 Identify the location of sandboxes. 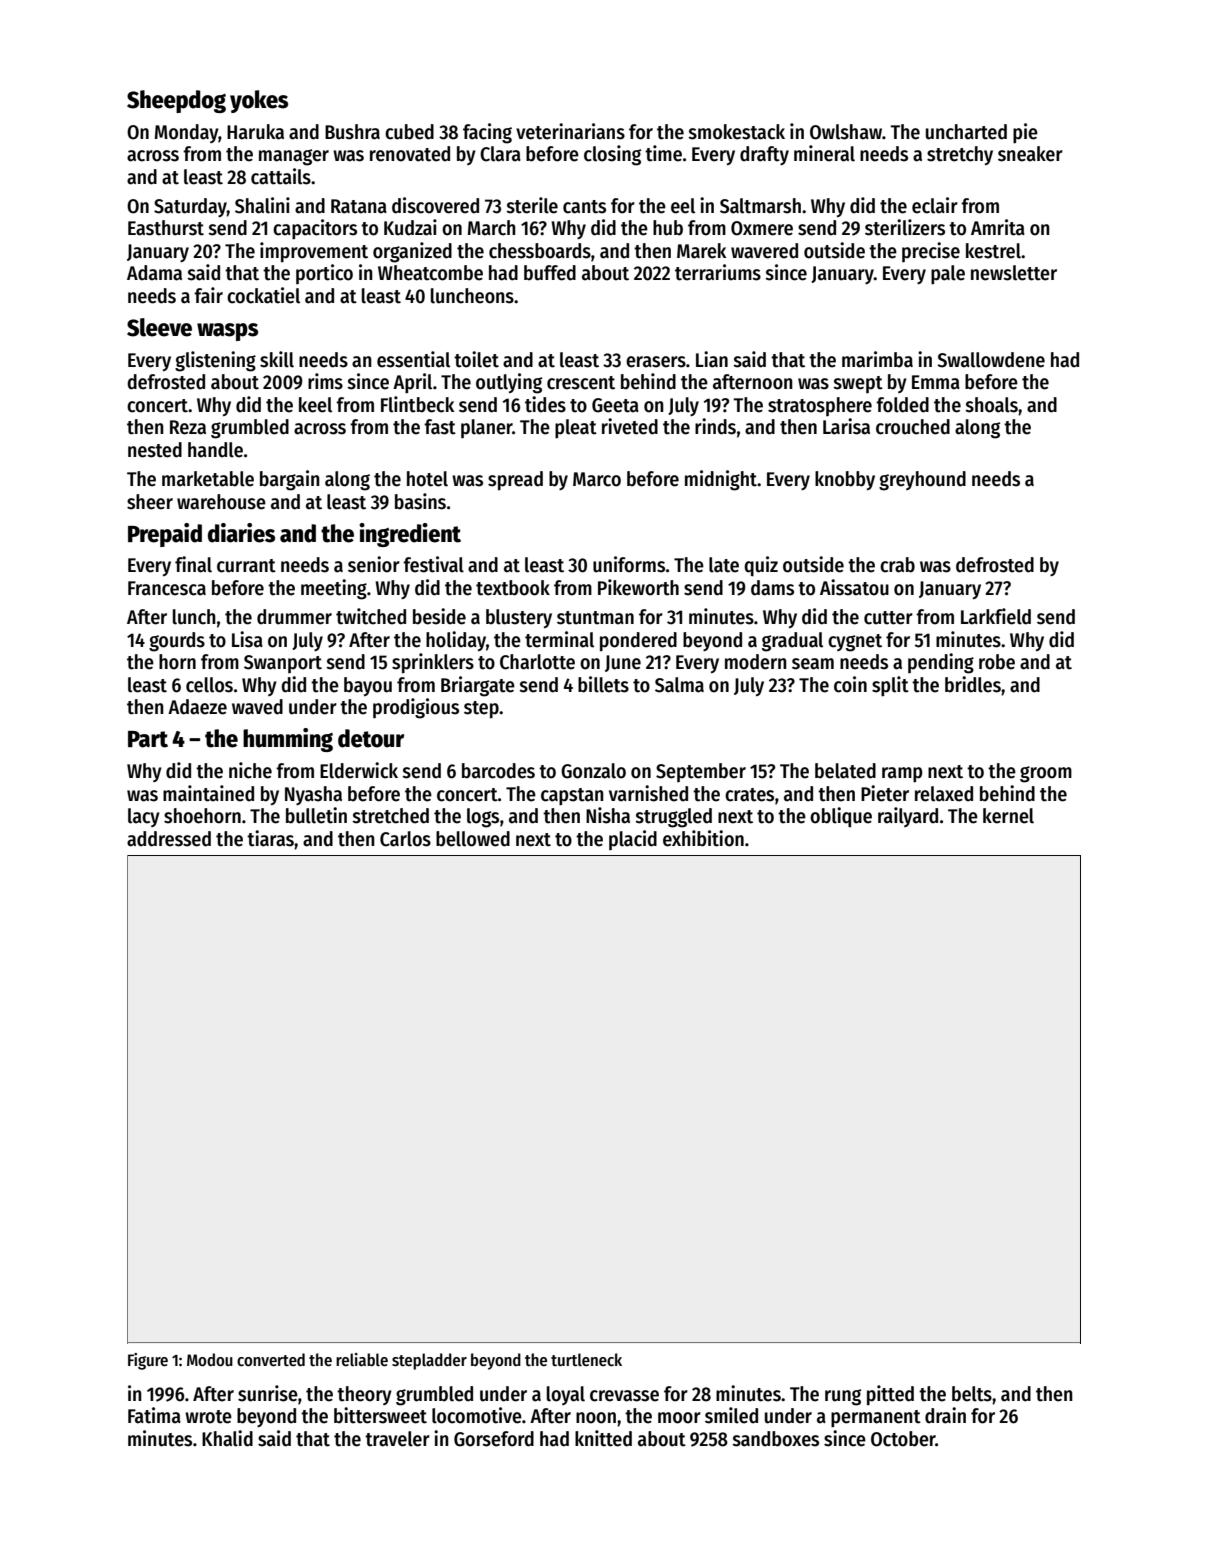
(775, 1439).
